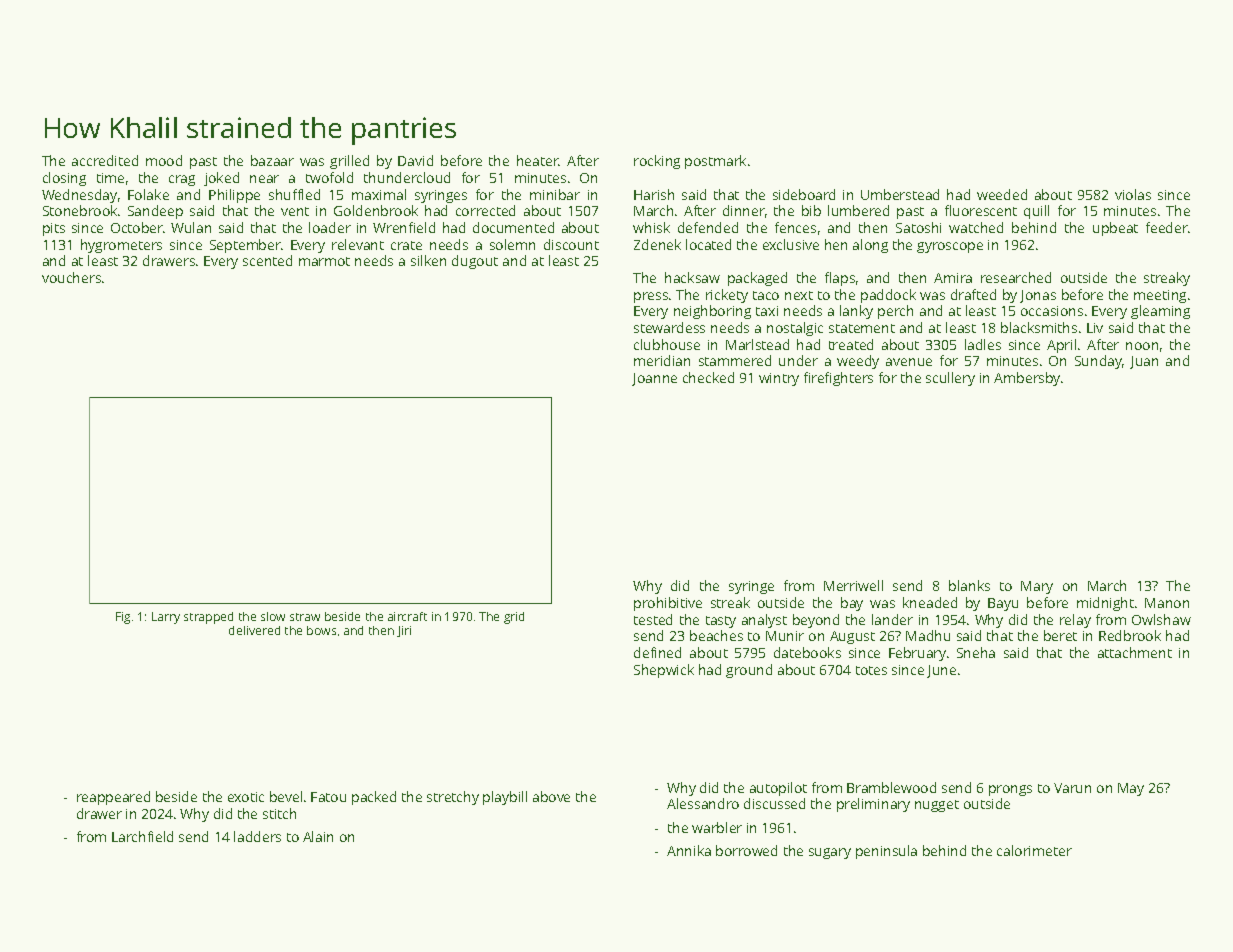  Describe the element at coordinates (551, 796) in the document. I see `above` at that location.
